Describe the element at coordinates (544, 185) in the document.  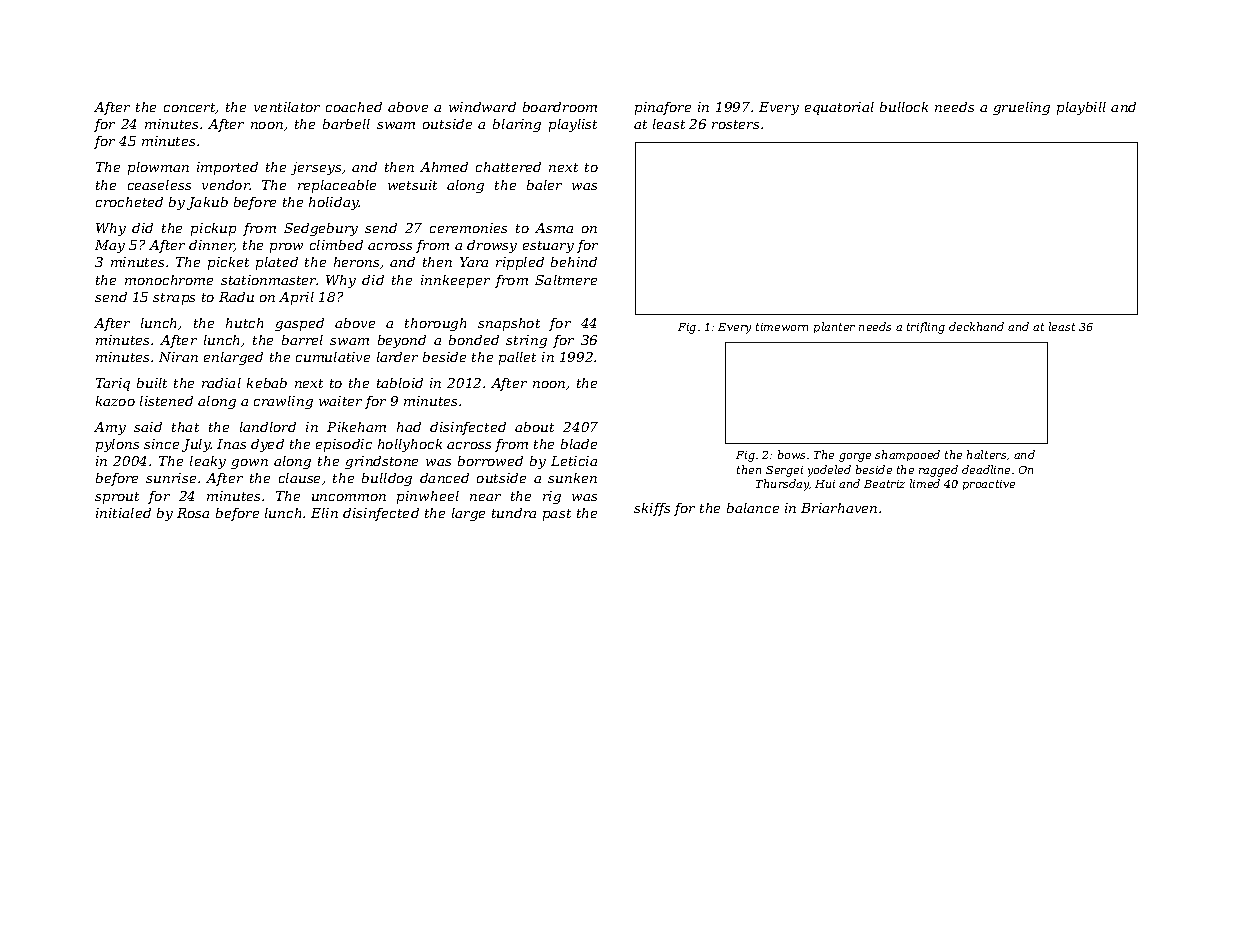
I see `baler` at that location.
